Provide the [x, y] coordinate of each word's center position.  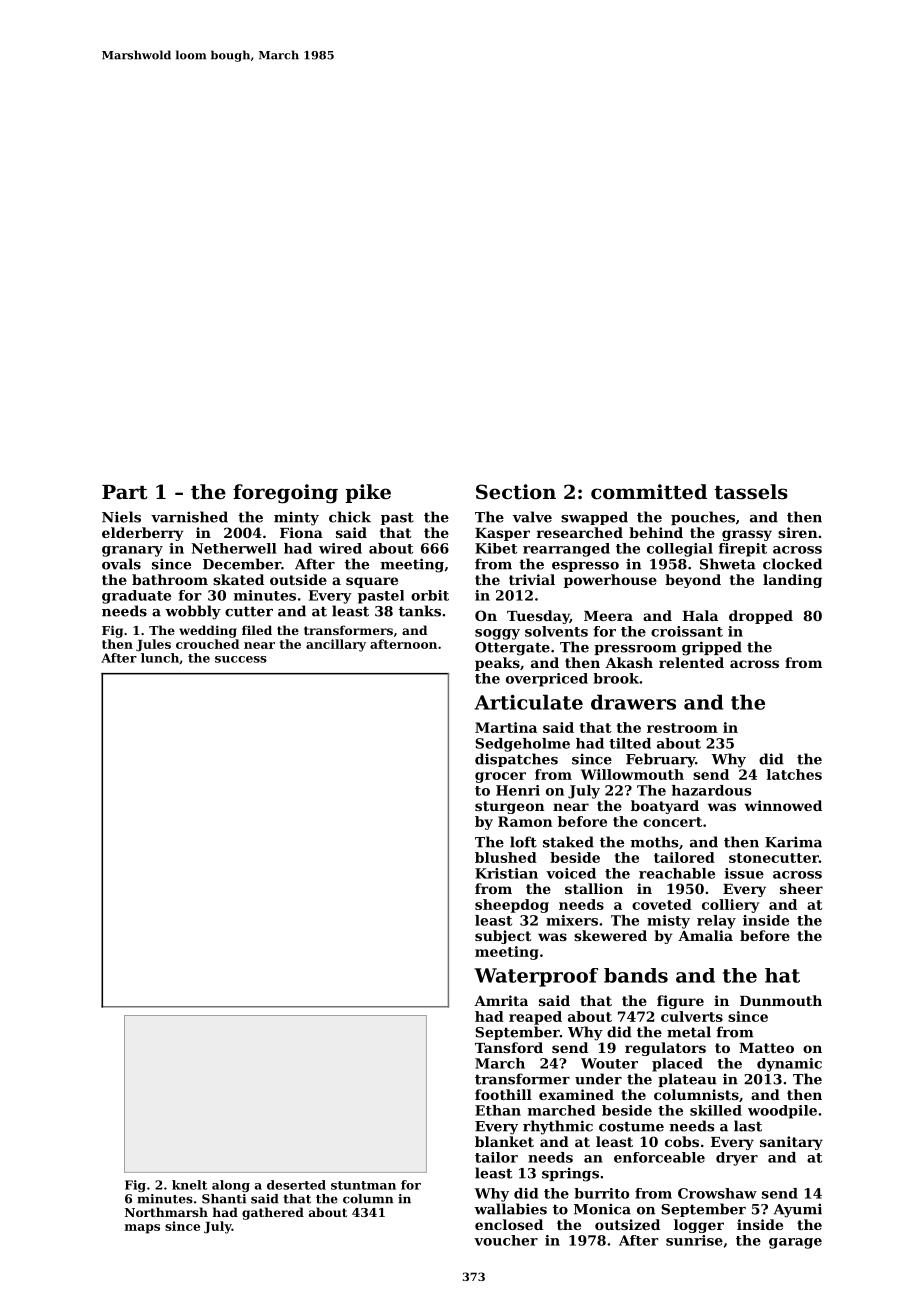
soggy [497, 634]
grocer [500, 777]
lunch [160, 658]
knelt [189, 1185]
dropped [761, 617]
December [242, 564]
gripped [712, 648]
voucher [506, 1240]
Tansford [509, 1047]
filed [257, 630]
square [372, 582]
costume [631, 1126]
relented [691, 662]
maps [142, 1229]
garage [795, 1243]
